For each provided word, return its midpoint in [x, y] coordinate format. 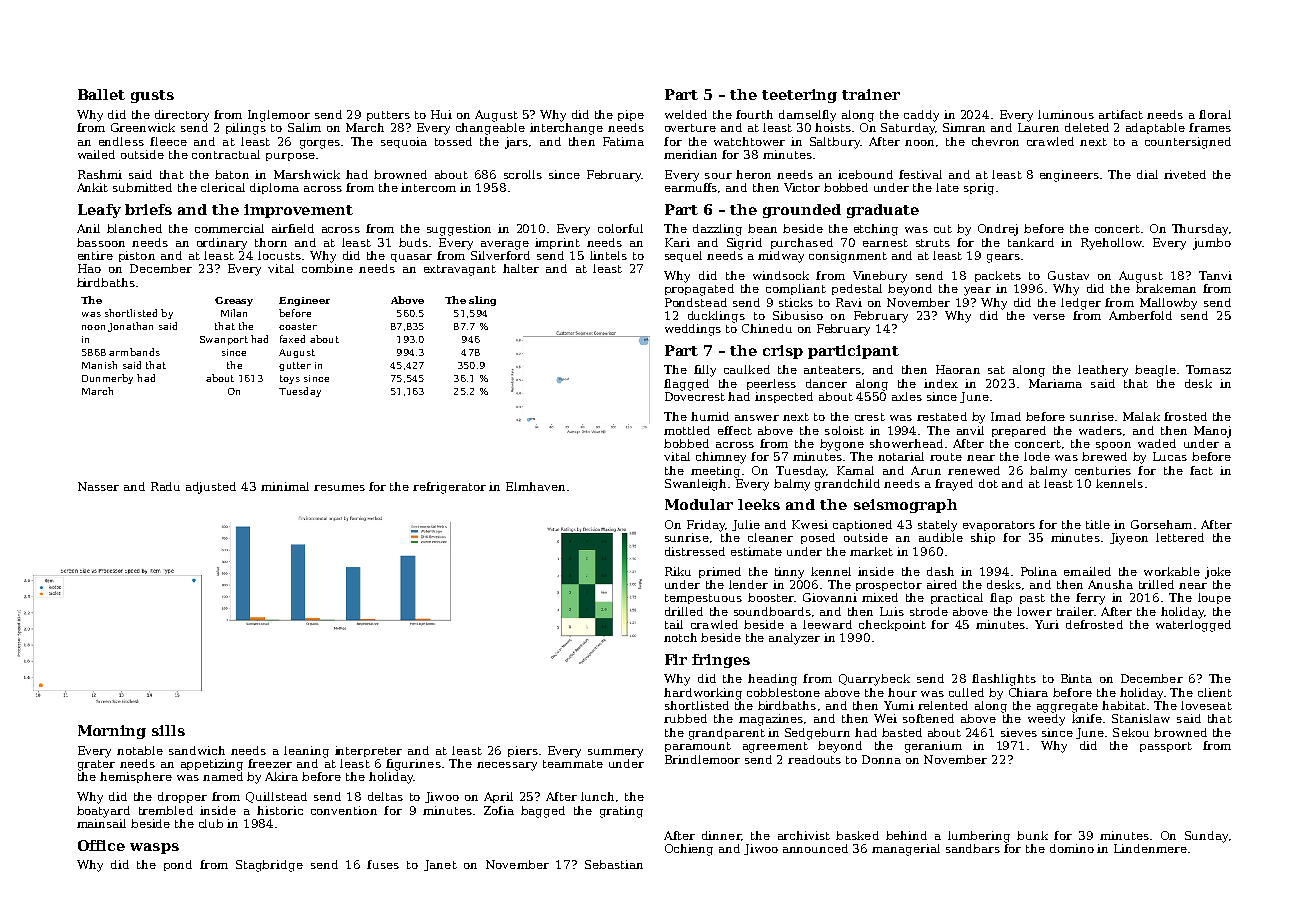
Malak [1141, 416]
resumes [339, 488]
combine [327, 268]
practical [957, 598]
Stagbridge [269, 866]
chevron [995, 141]
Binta [1076, 678]
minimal [285, 486]
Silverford [500, 255]
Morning [112, 732]
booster [771, 597]
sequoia [404, 142]
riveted [1185, 174]
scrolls [523, 174]
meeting [715, 472]
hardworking [703, 694]
